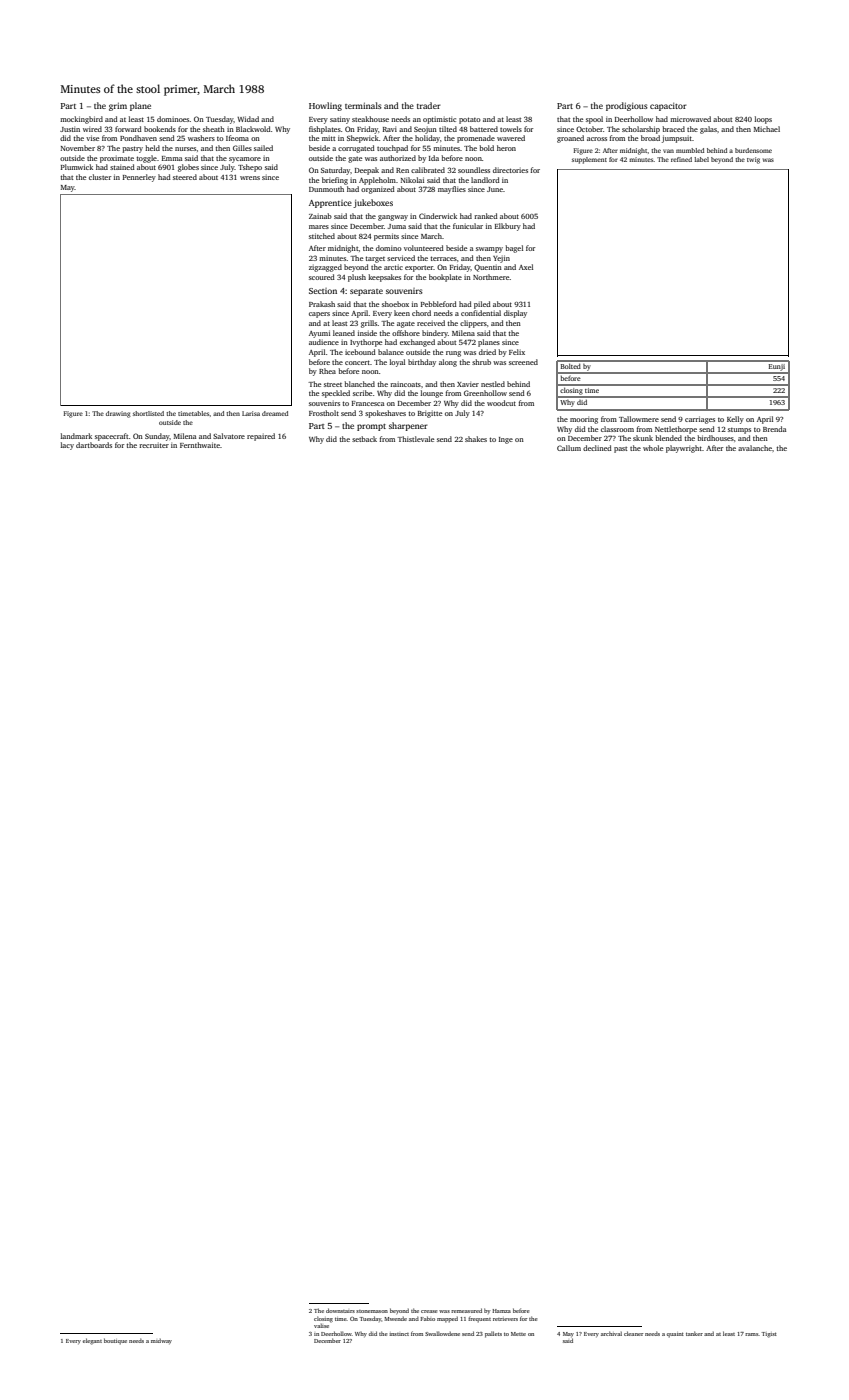 The image size is (849, 1400). Describe the element at coordinates (92, 138) in the document. I see `vise` at that location.
